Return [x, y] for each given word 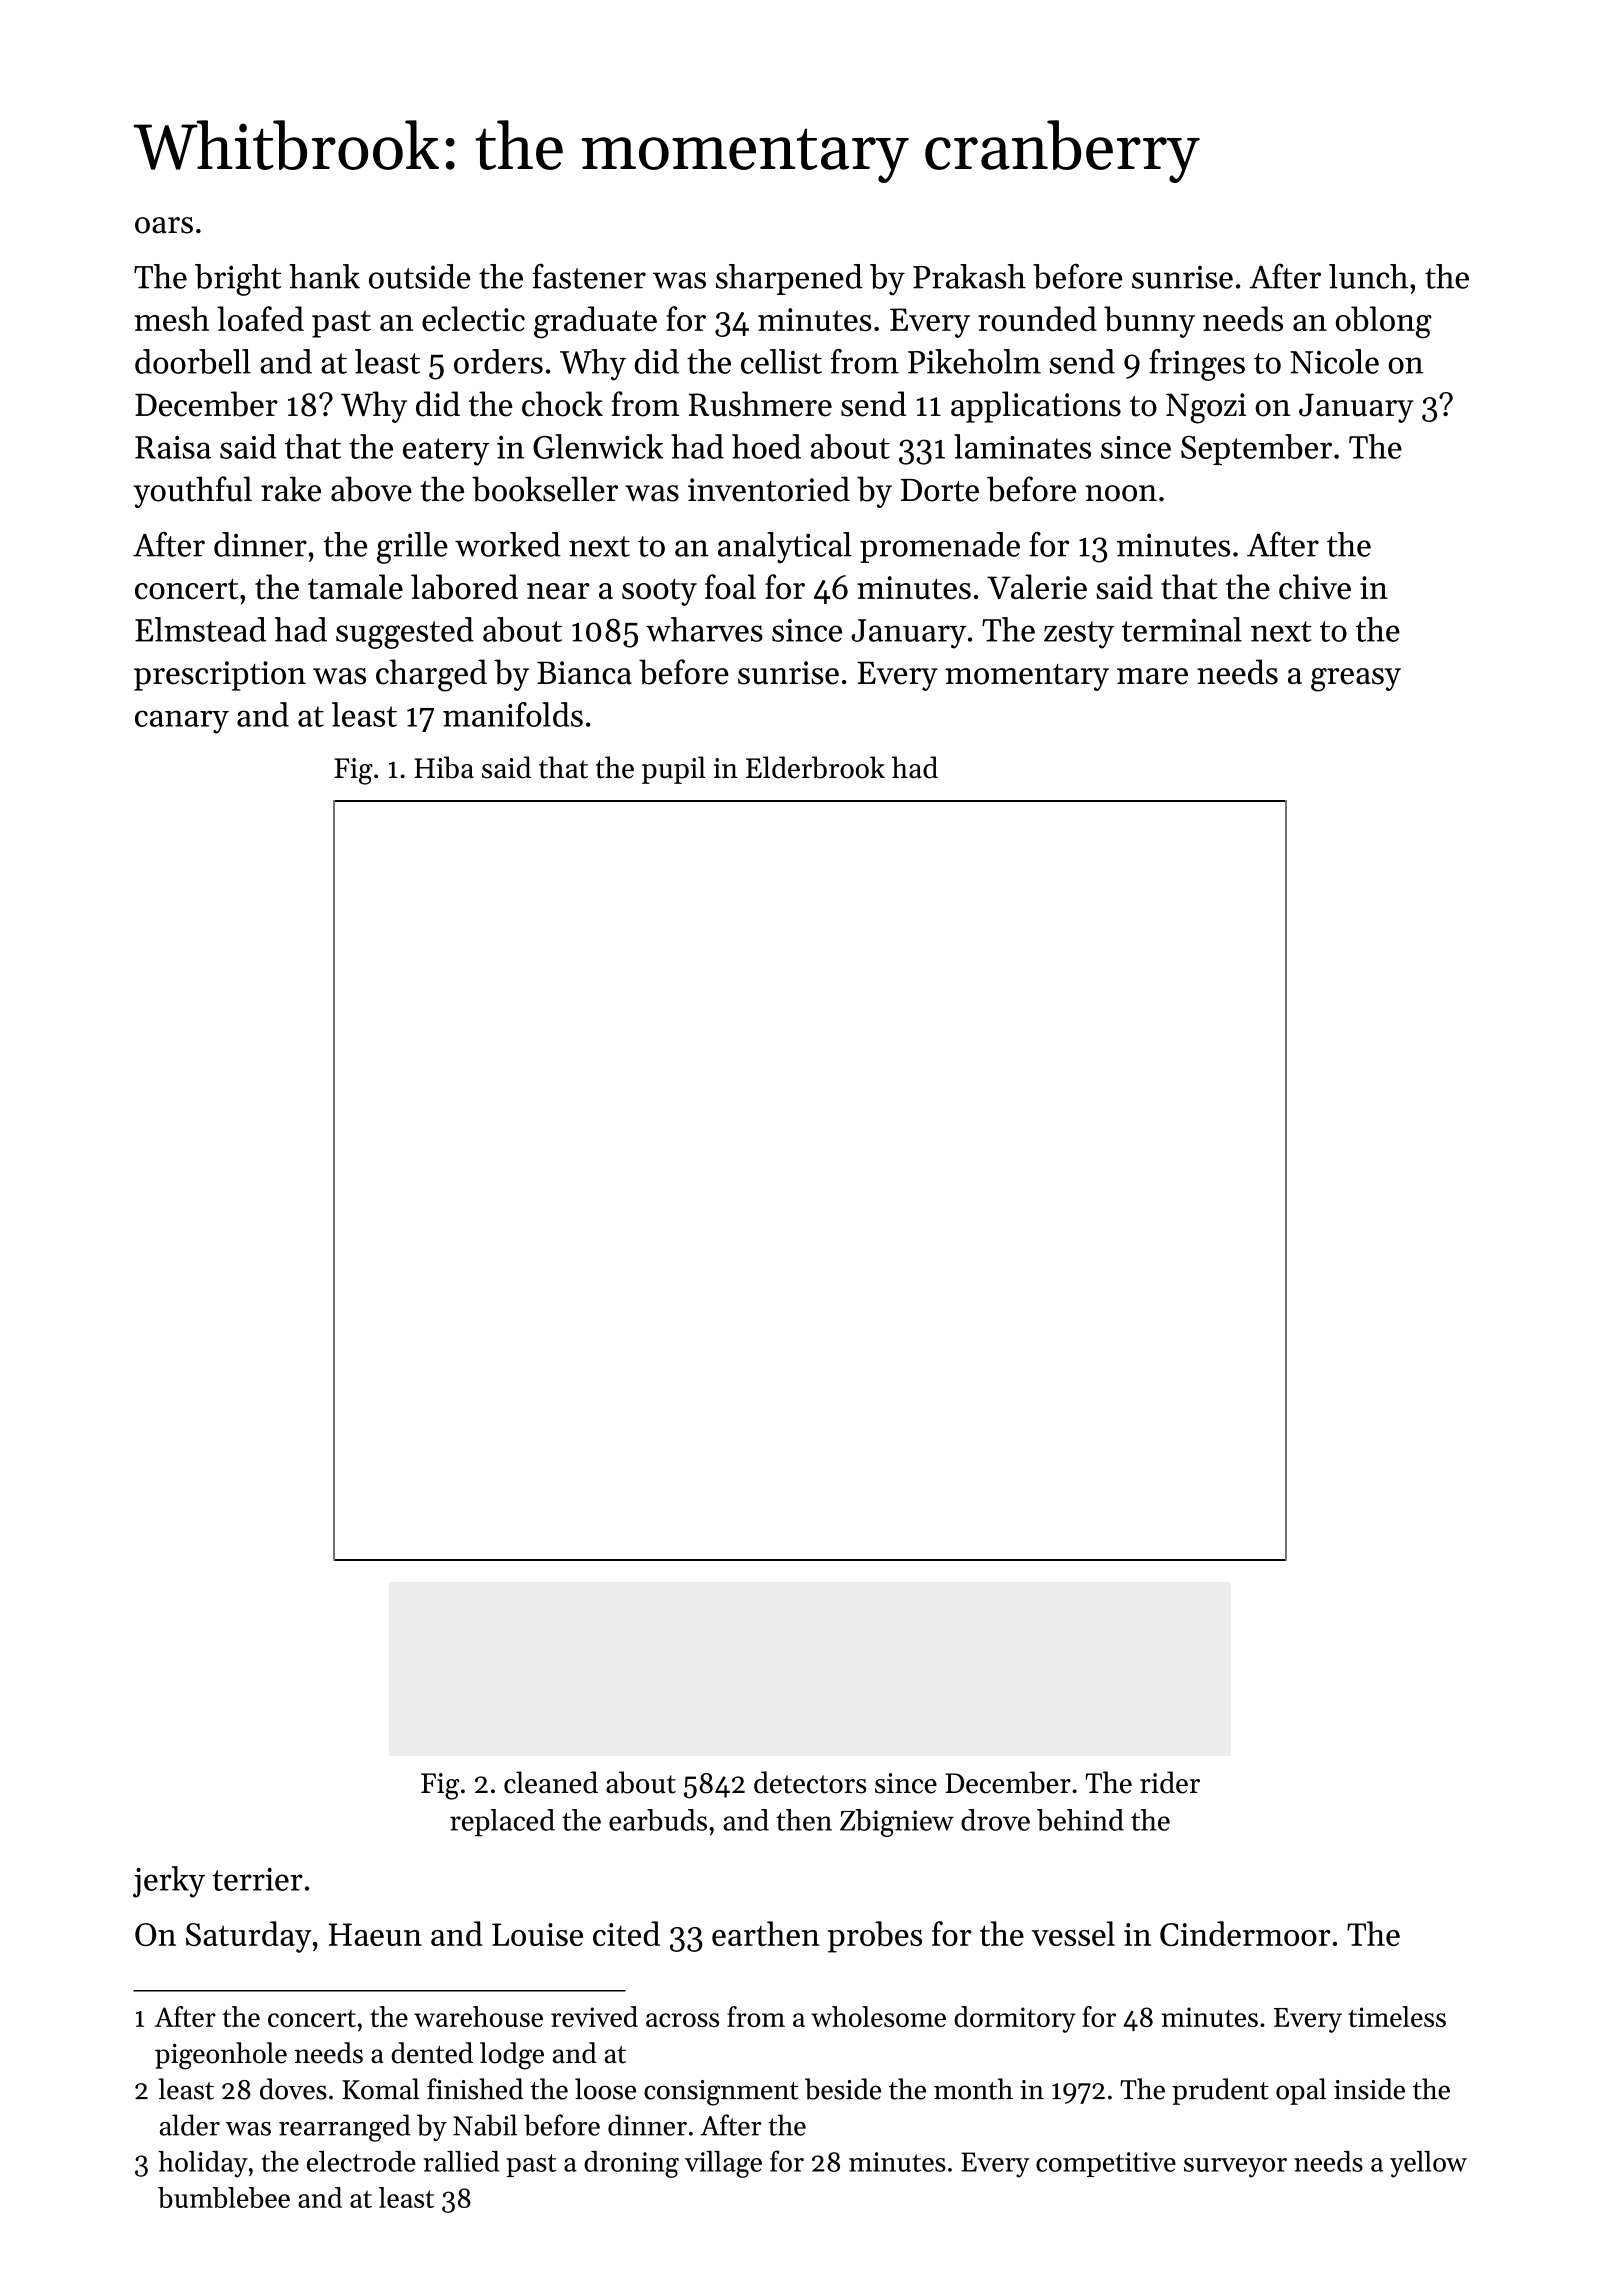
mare [1152, 676]
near [558, 591]
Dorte [940, 490]
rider [1170, 1782]
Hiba [444, 767]
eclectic [473, 319]
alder [190, 2125]
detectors [810, 1782]
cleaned [551, 1782]
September [1256, 449]
